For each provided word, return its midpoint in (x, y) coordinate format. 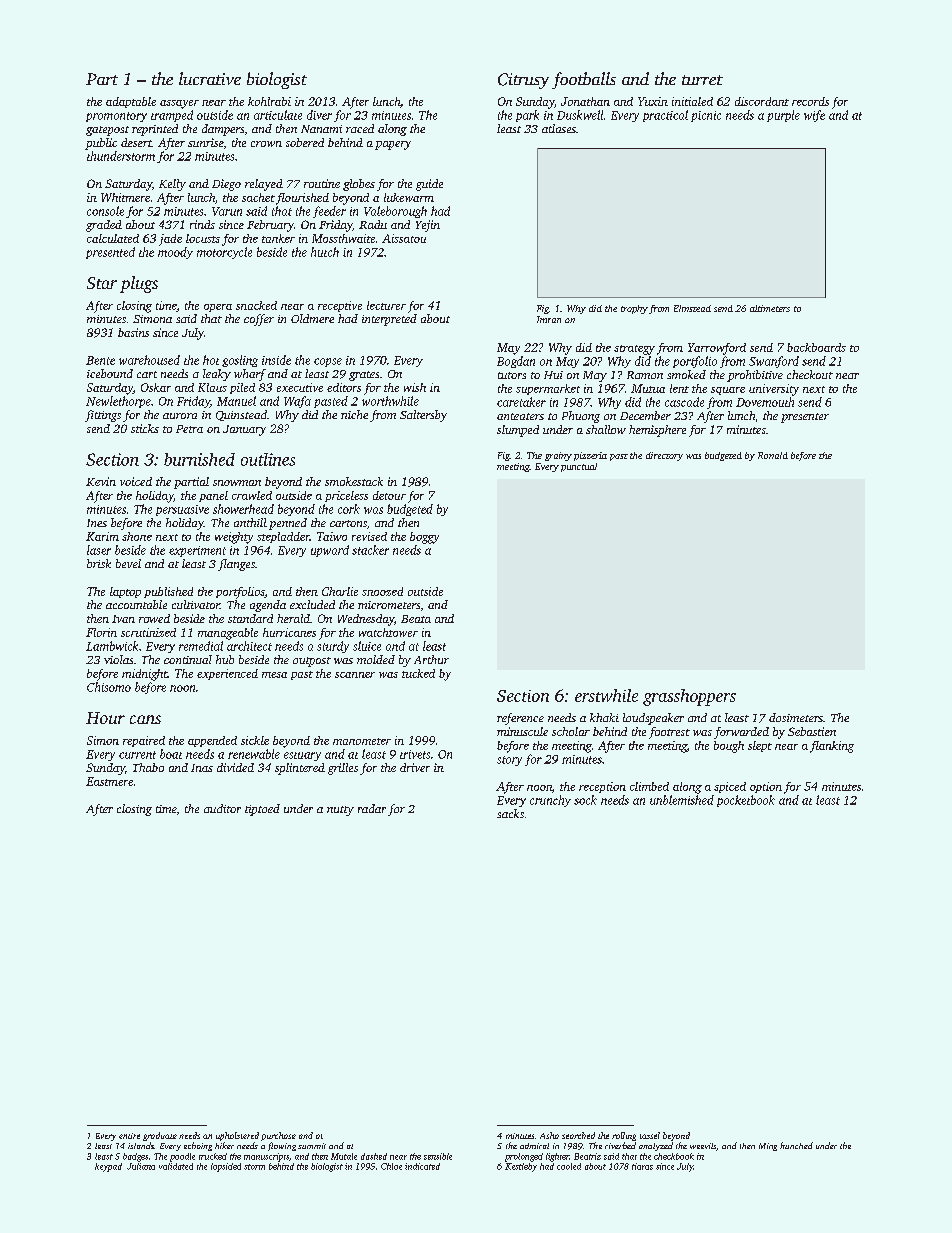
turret (702, 80)
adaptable (131, 102)
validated (176, 1166)
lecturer (386, 305)
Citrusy (523, 81)
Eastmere (109, 781)
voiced (136, 481)
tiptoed (262, 810)
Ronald (773, 455)
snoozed (382, 591)
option (766, 787)
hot (211, 360)
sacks (510, 813)
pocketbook (746, 801)
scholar (571, 731)
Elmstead (692, 308)
